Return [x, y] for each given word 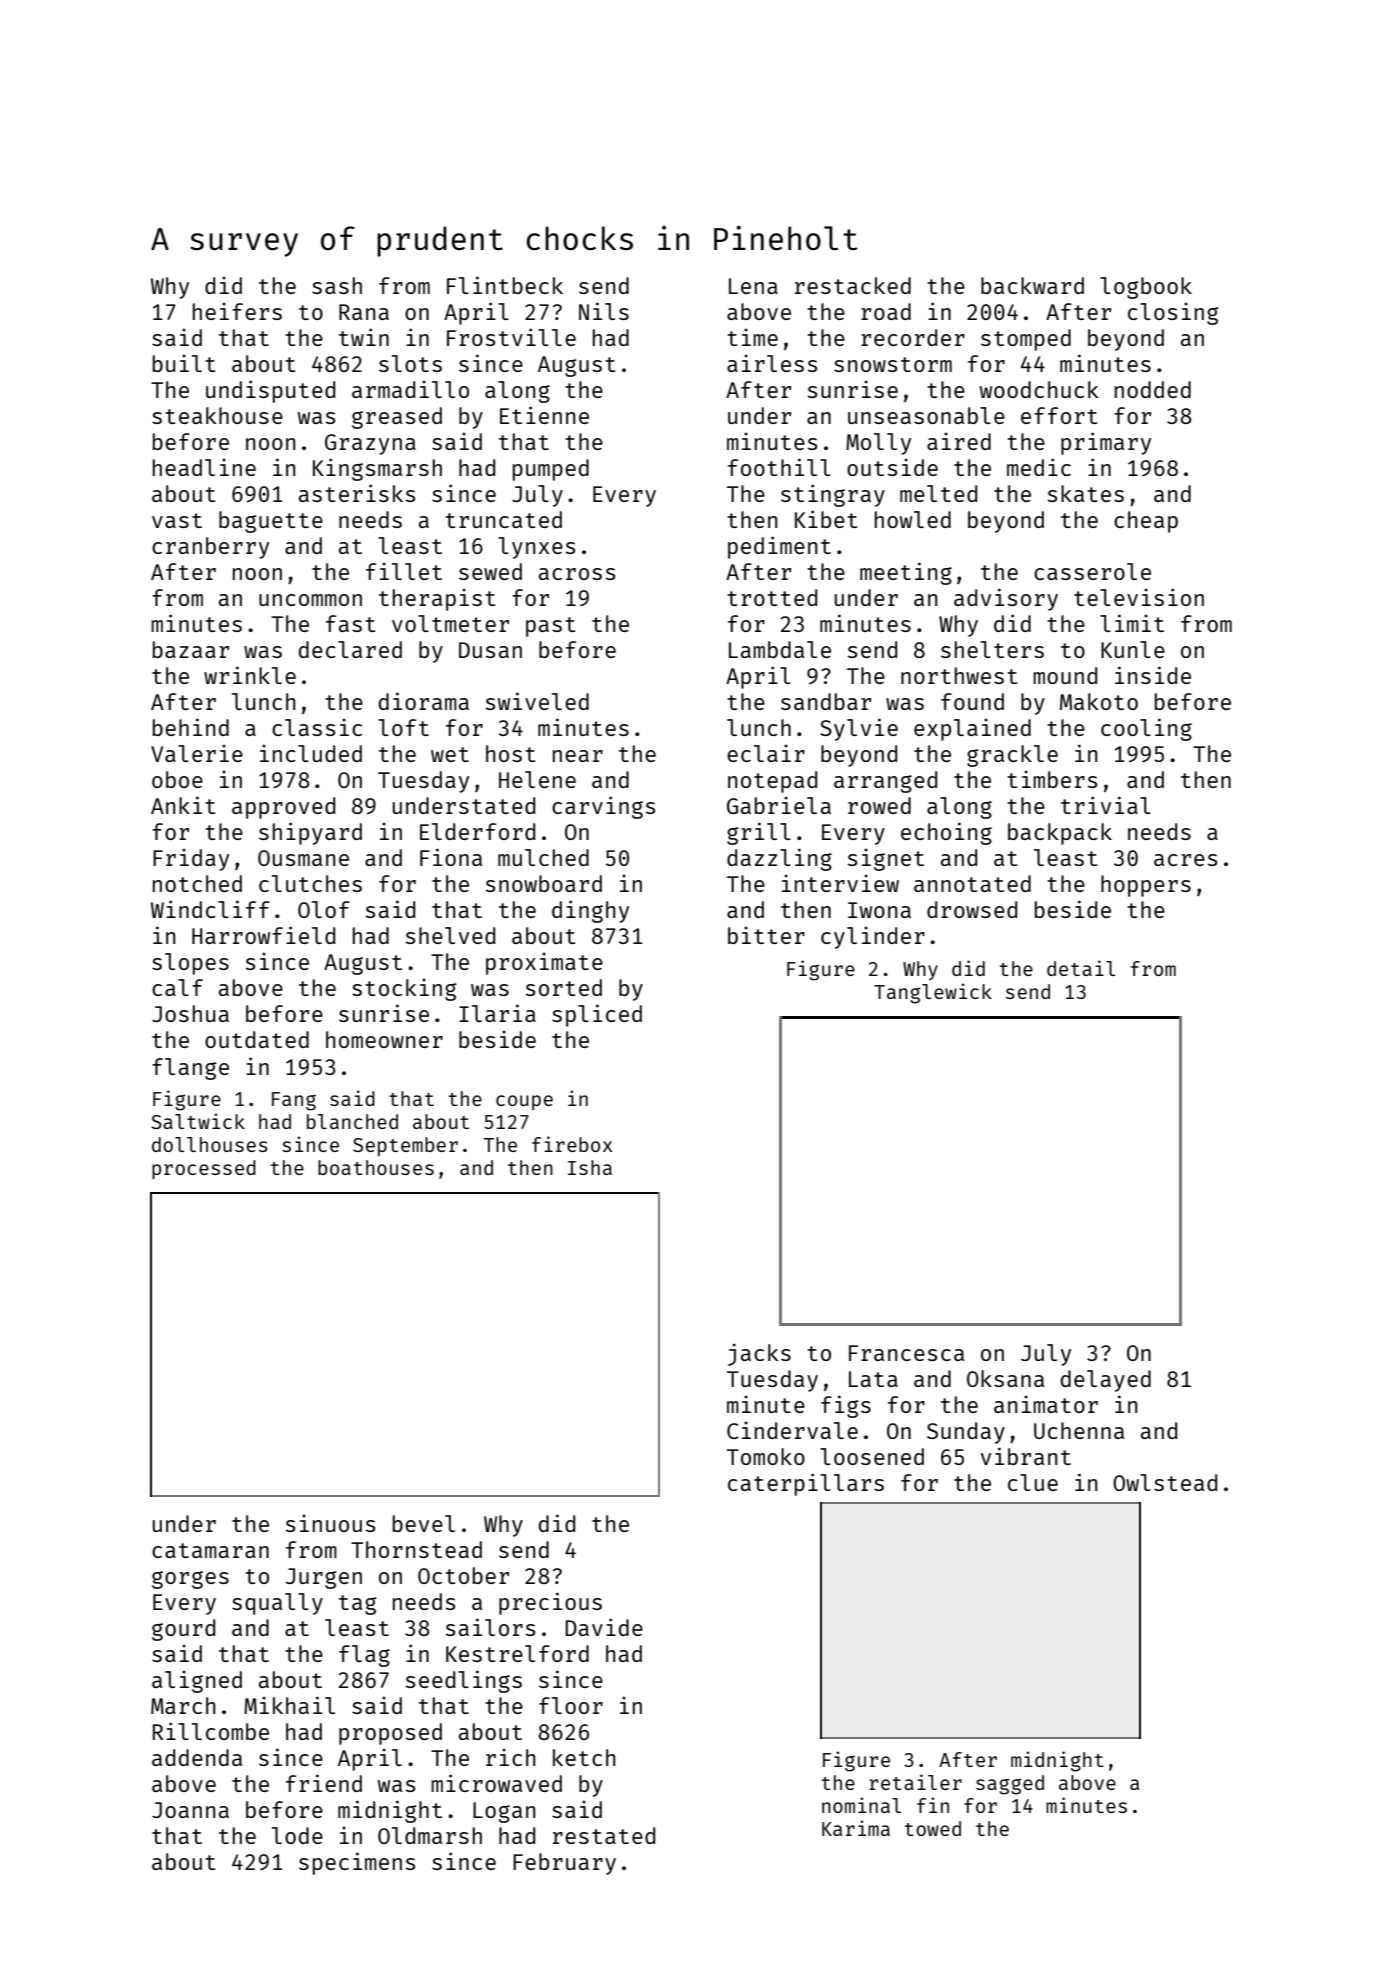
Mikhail [289, 1705]
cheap [1146, 522]
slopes [190, 964]
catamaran [210, 1550]
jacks [759, 1354]
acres [1185, 860]
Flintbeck [505, 285]
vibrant [1026, 1456]
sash [337, 285]
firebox [572, 1144]
